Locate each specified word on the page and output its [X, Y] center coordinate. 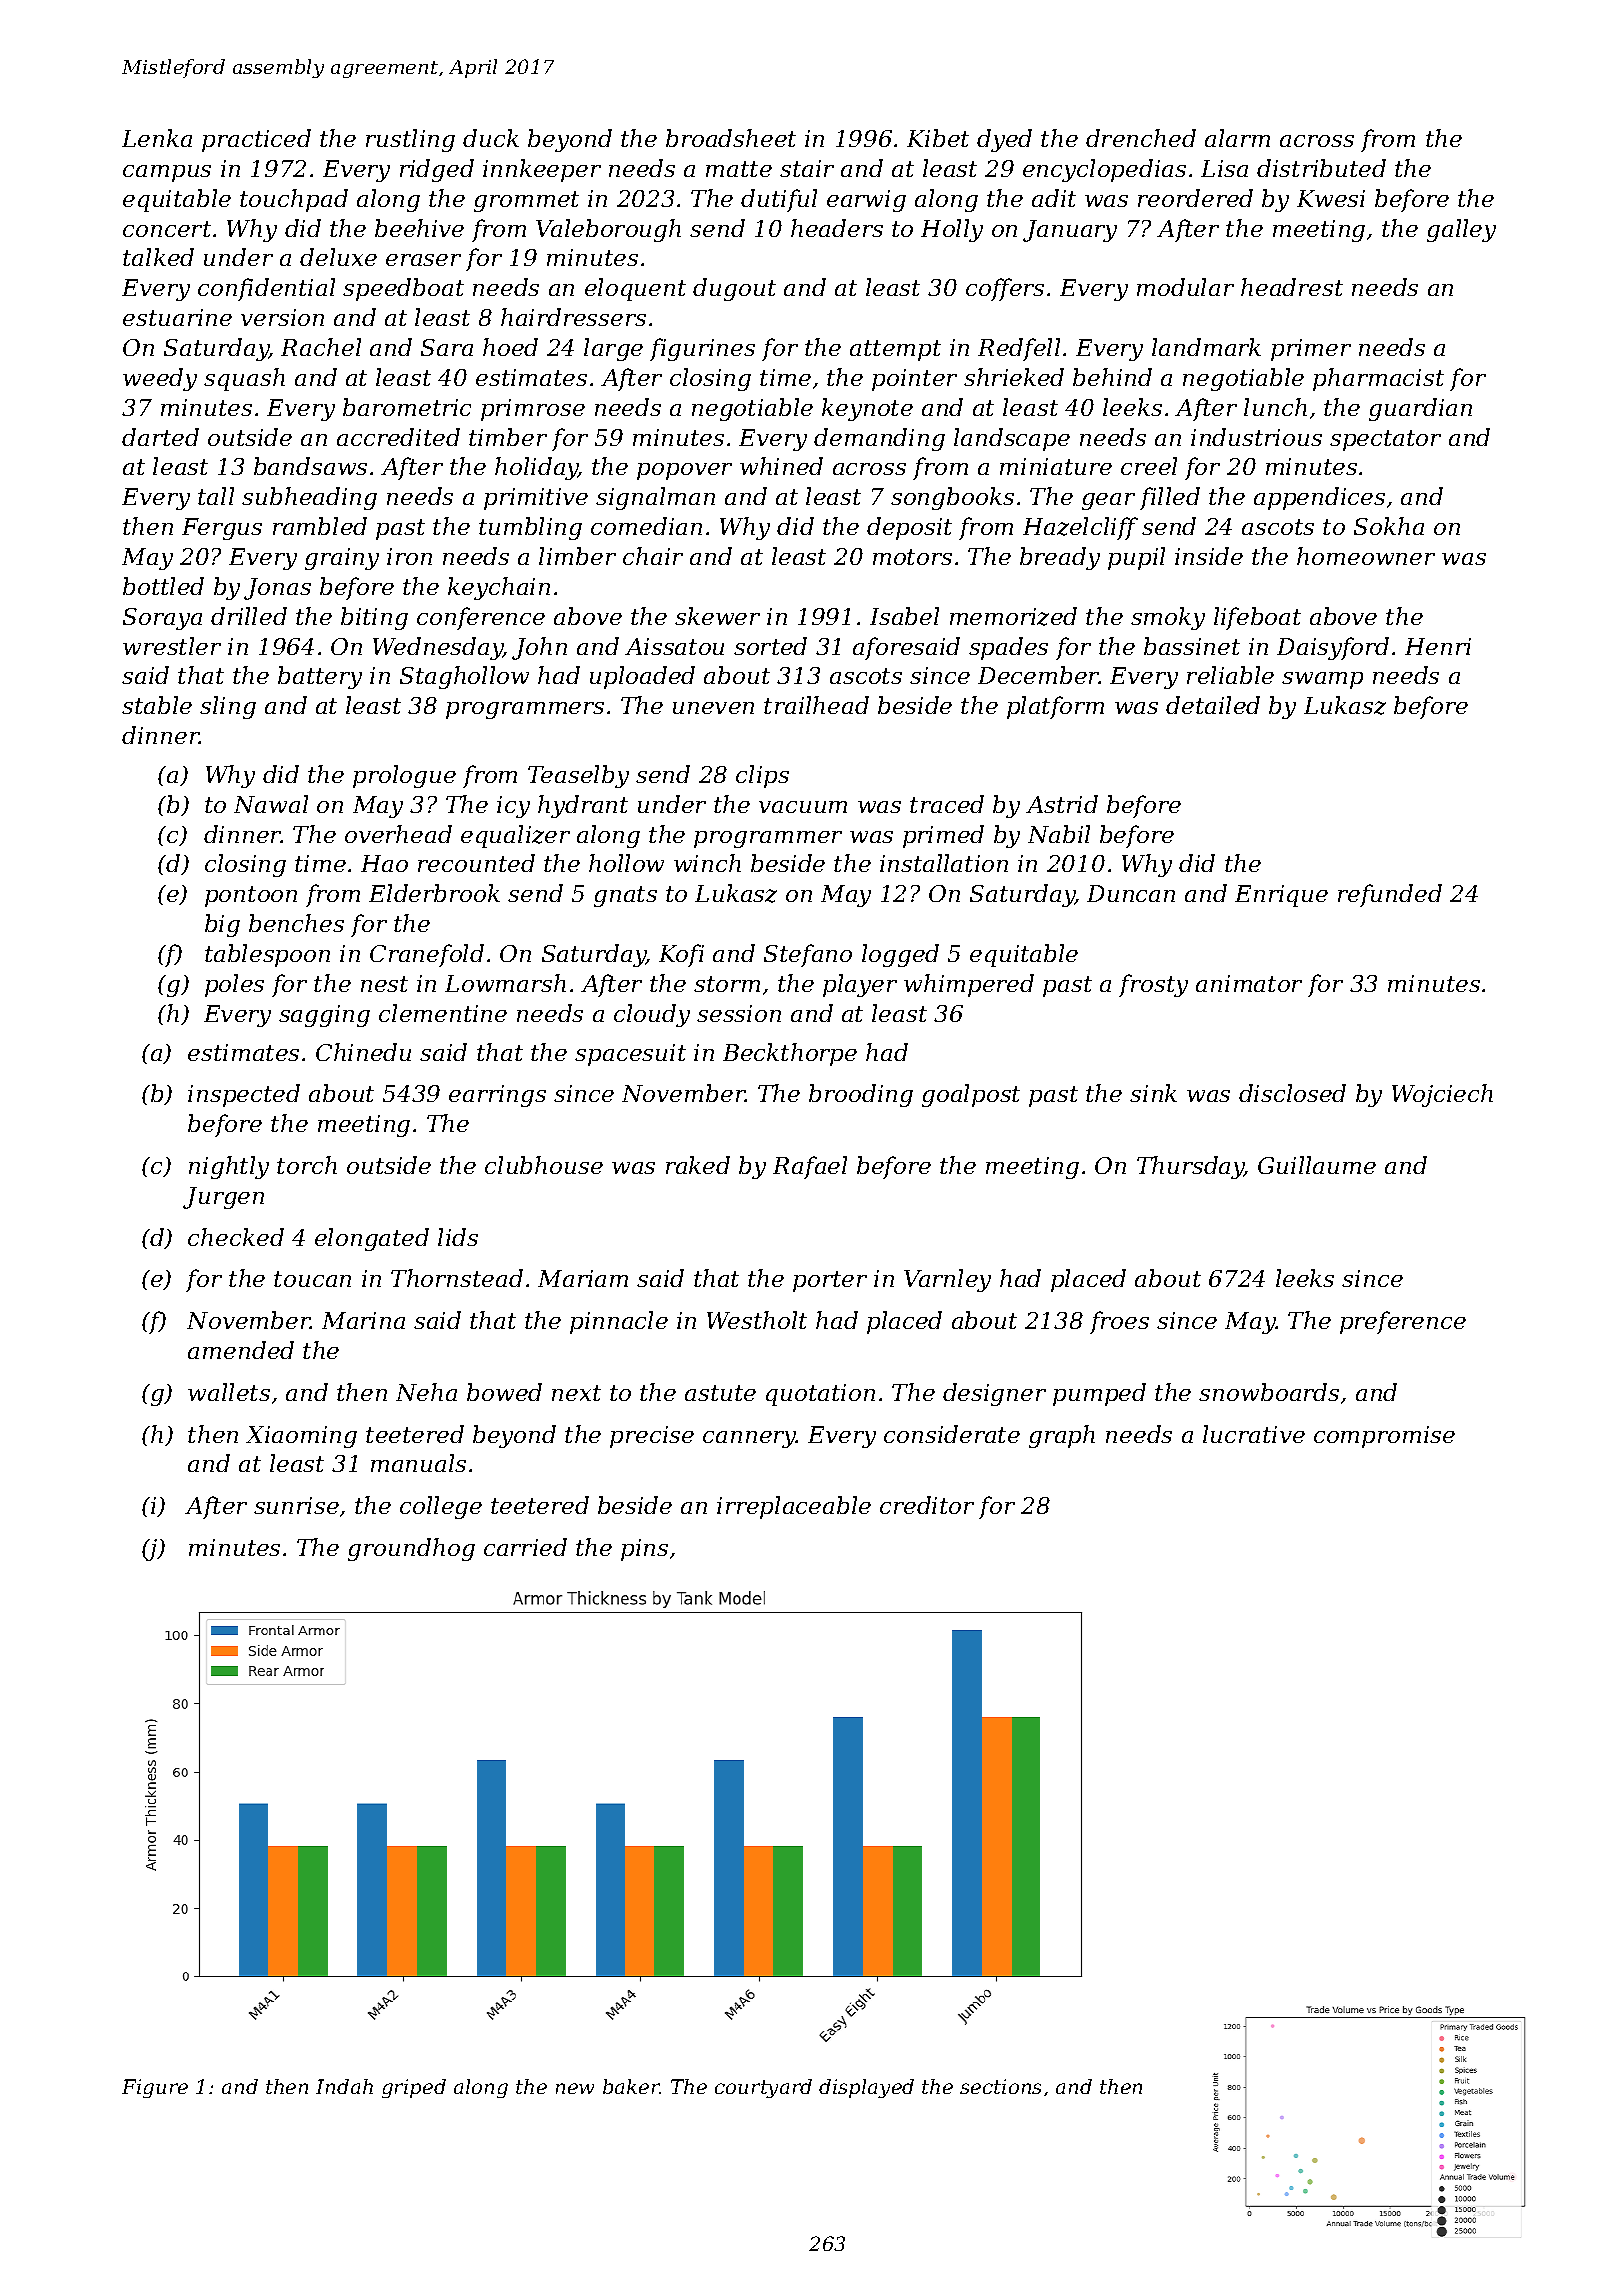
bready [1060, 558]
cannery [750, 1439]
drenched [1141, 138]
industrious [1256, 437]
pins [644, 1550]
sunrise [296, 1505]
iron [409, 556]
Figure [155, 2088]
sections [1000, 2086]
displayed [866, 2088]
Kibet [938, 138]
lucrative [1254, 1434]
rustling [410, 140]
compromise [1384, 1437]
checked [236, 1237]
